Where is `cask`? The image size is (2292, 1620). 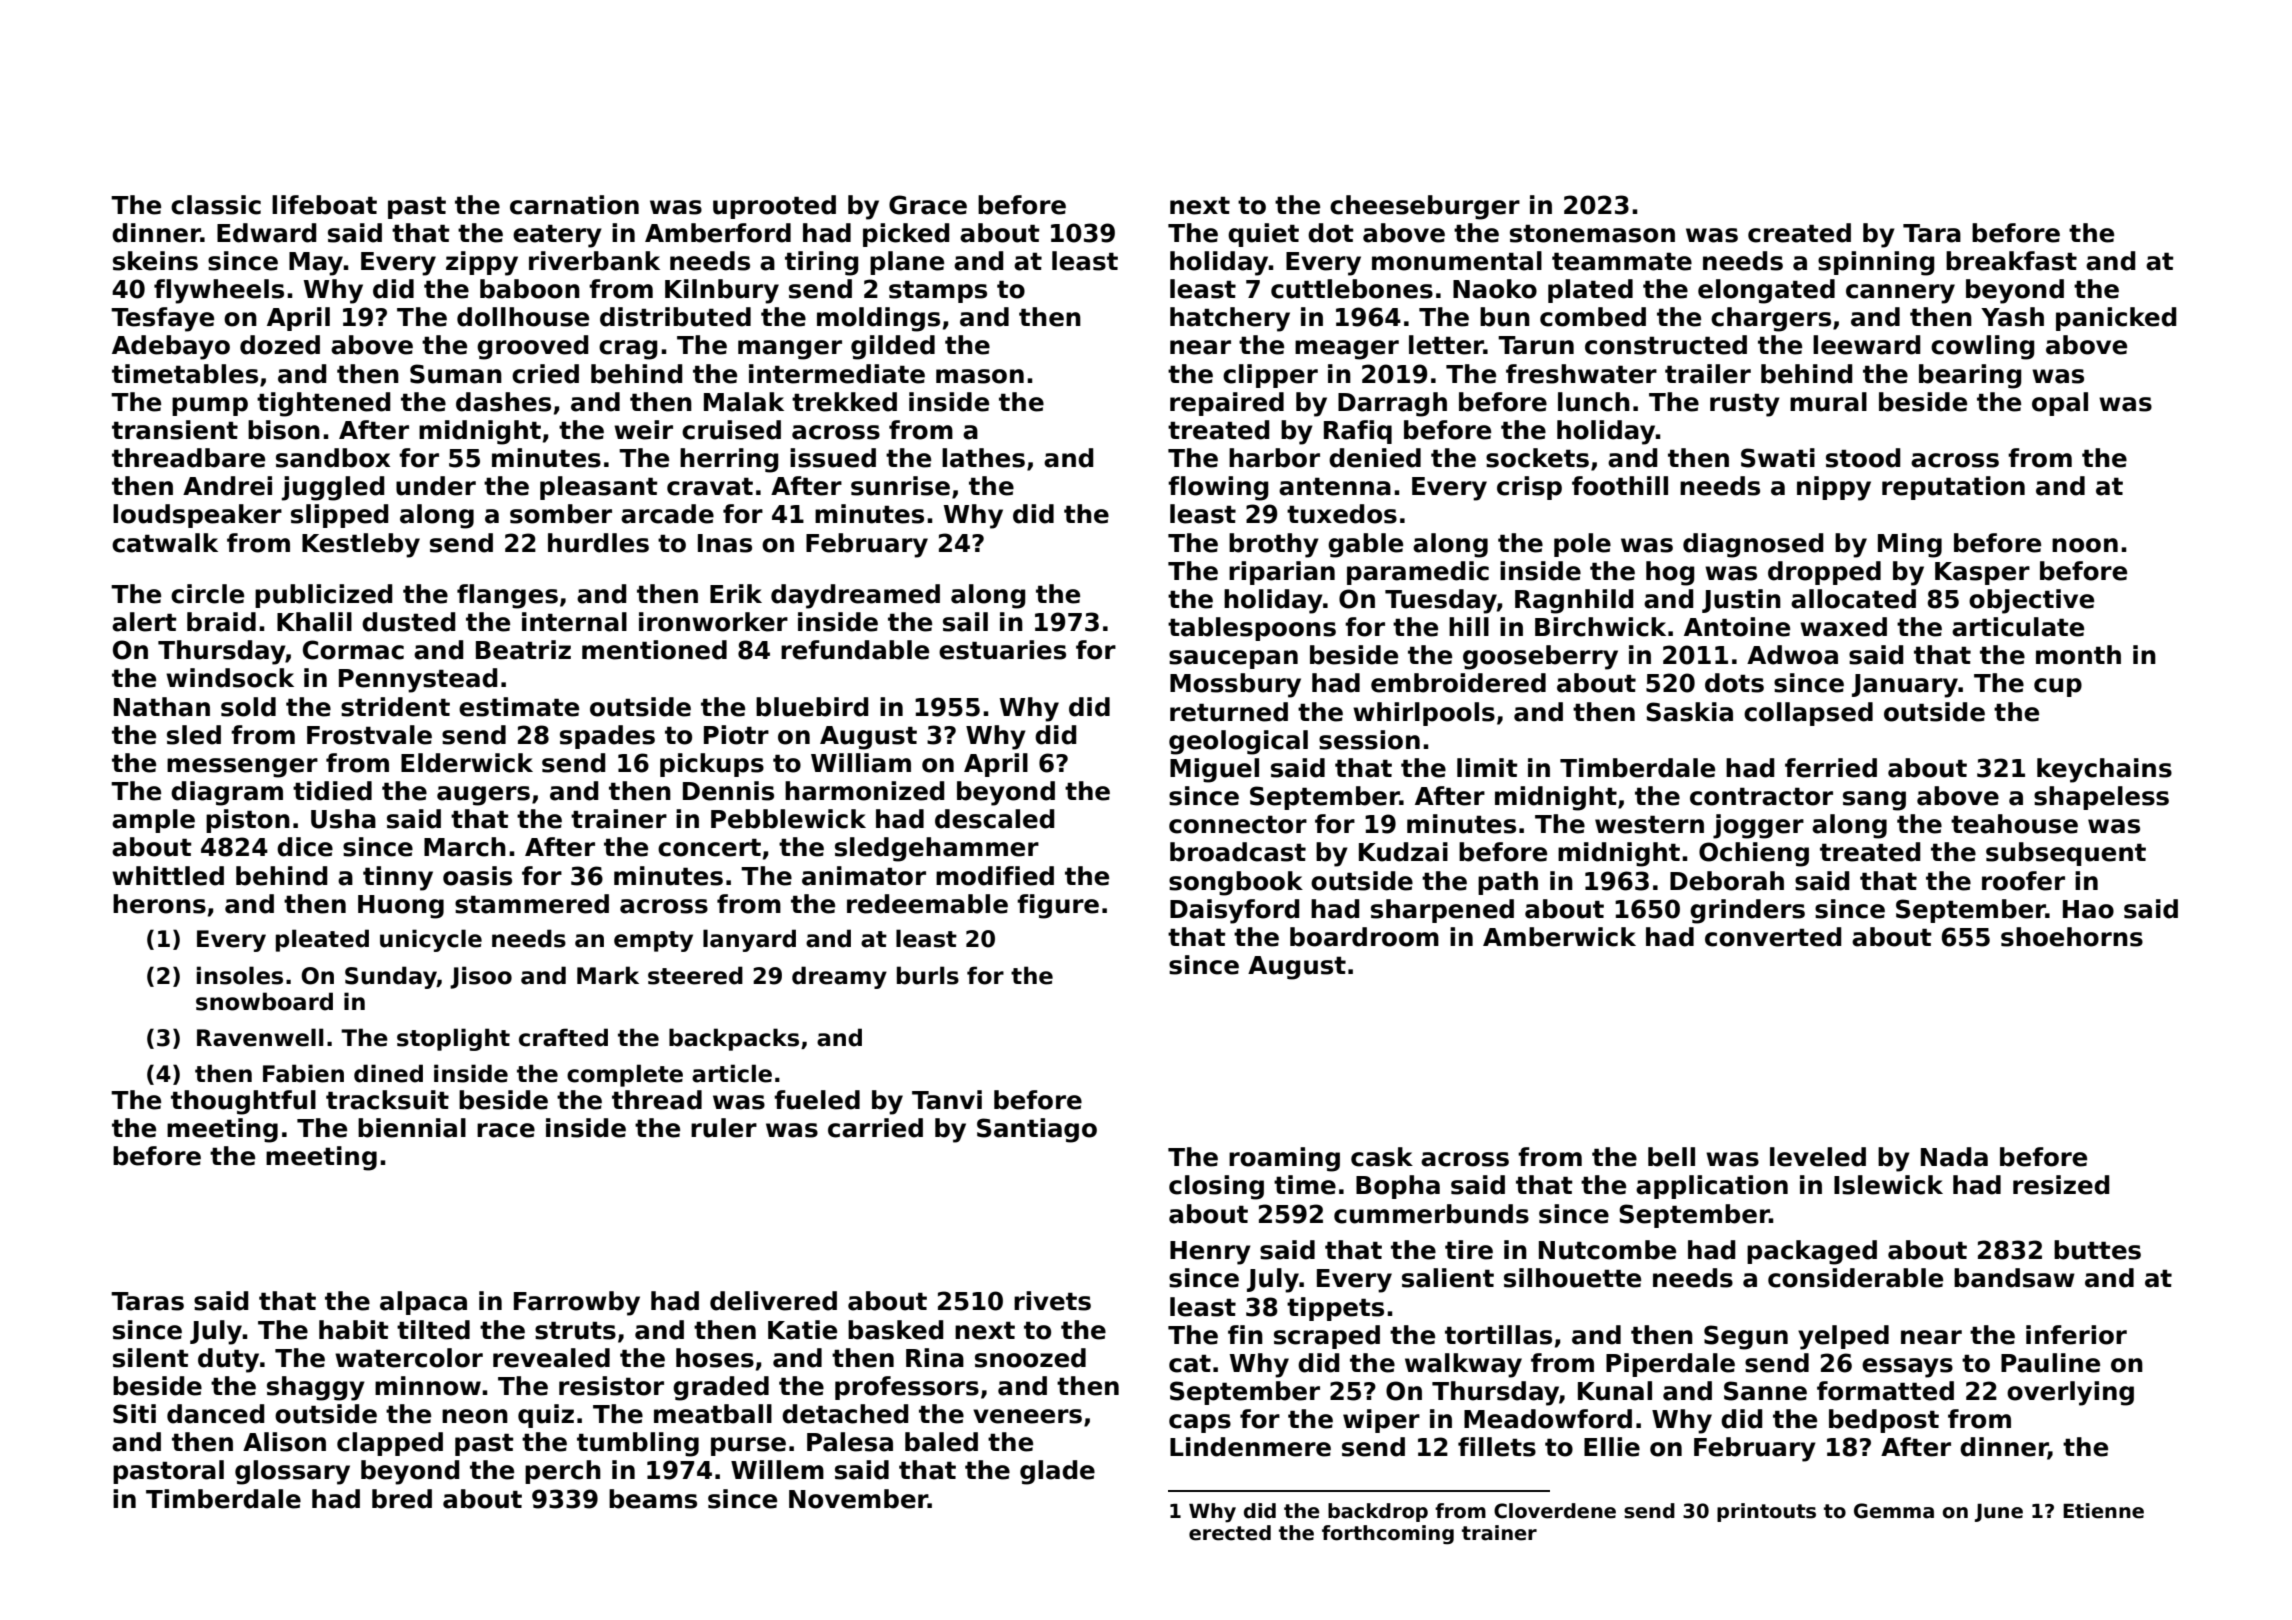 cask is located at coordinates (1382, 1157).
